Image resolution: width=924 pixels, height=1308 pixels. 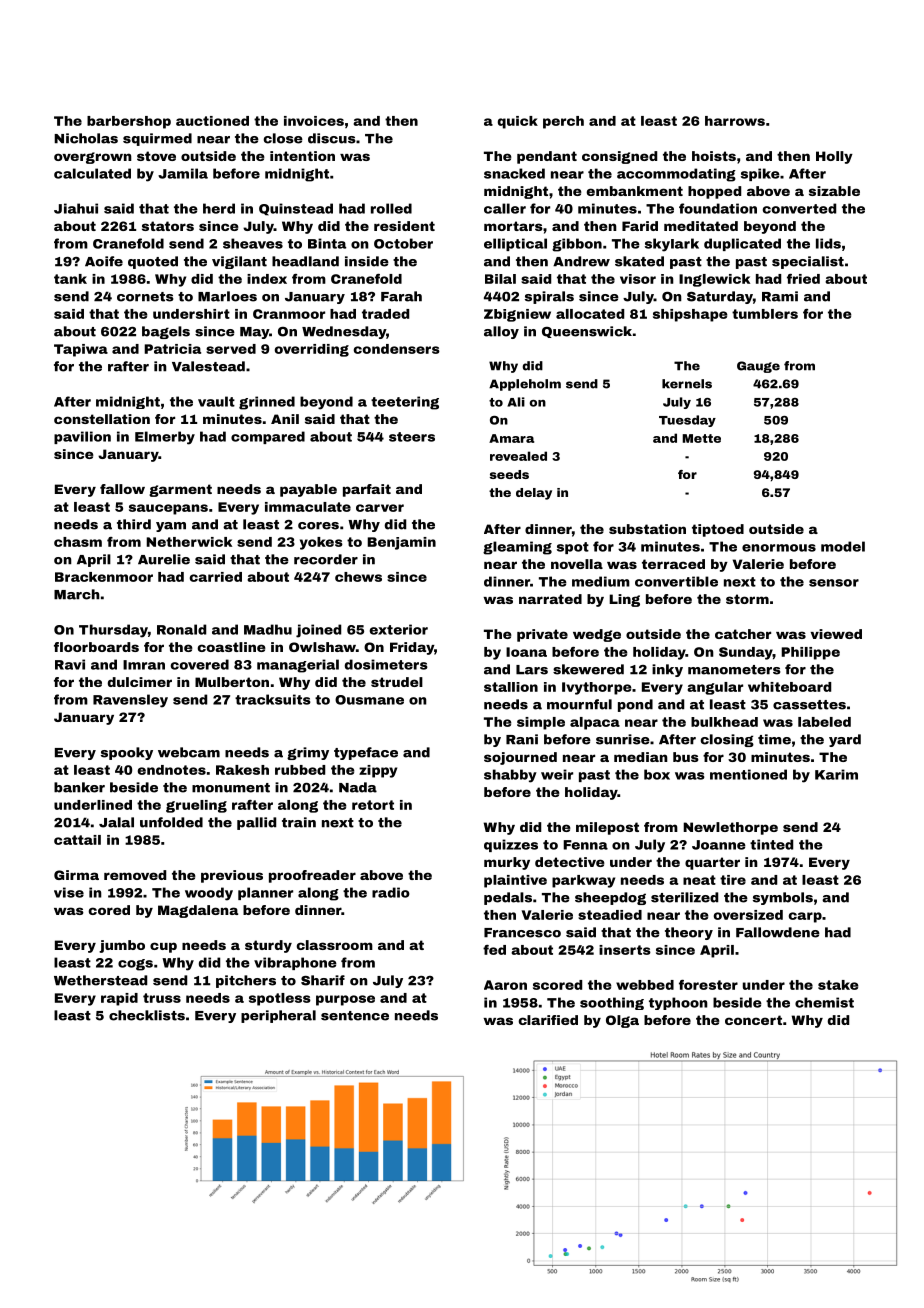 I want to click on radio, so click(x=391, y=892).
